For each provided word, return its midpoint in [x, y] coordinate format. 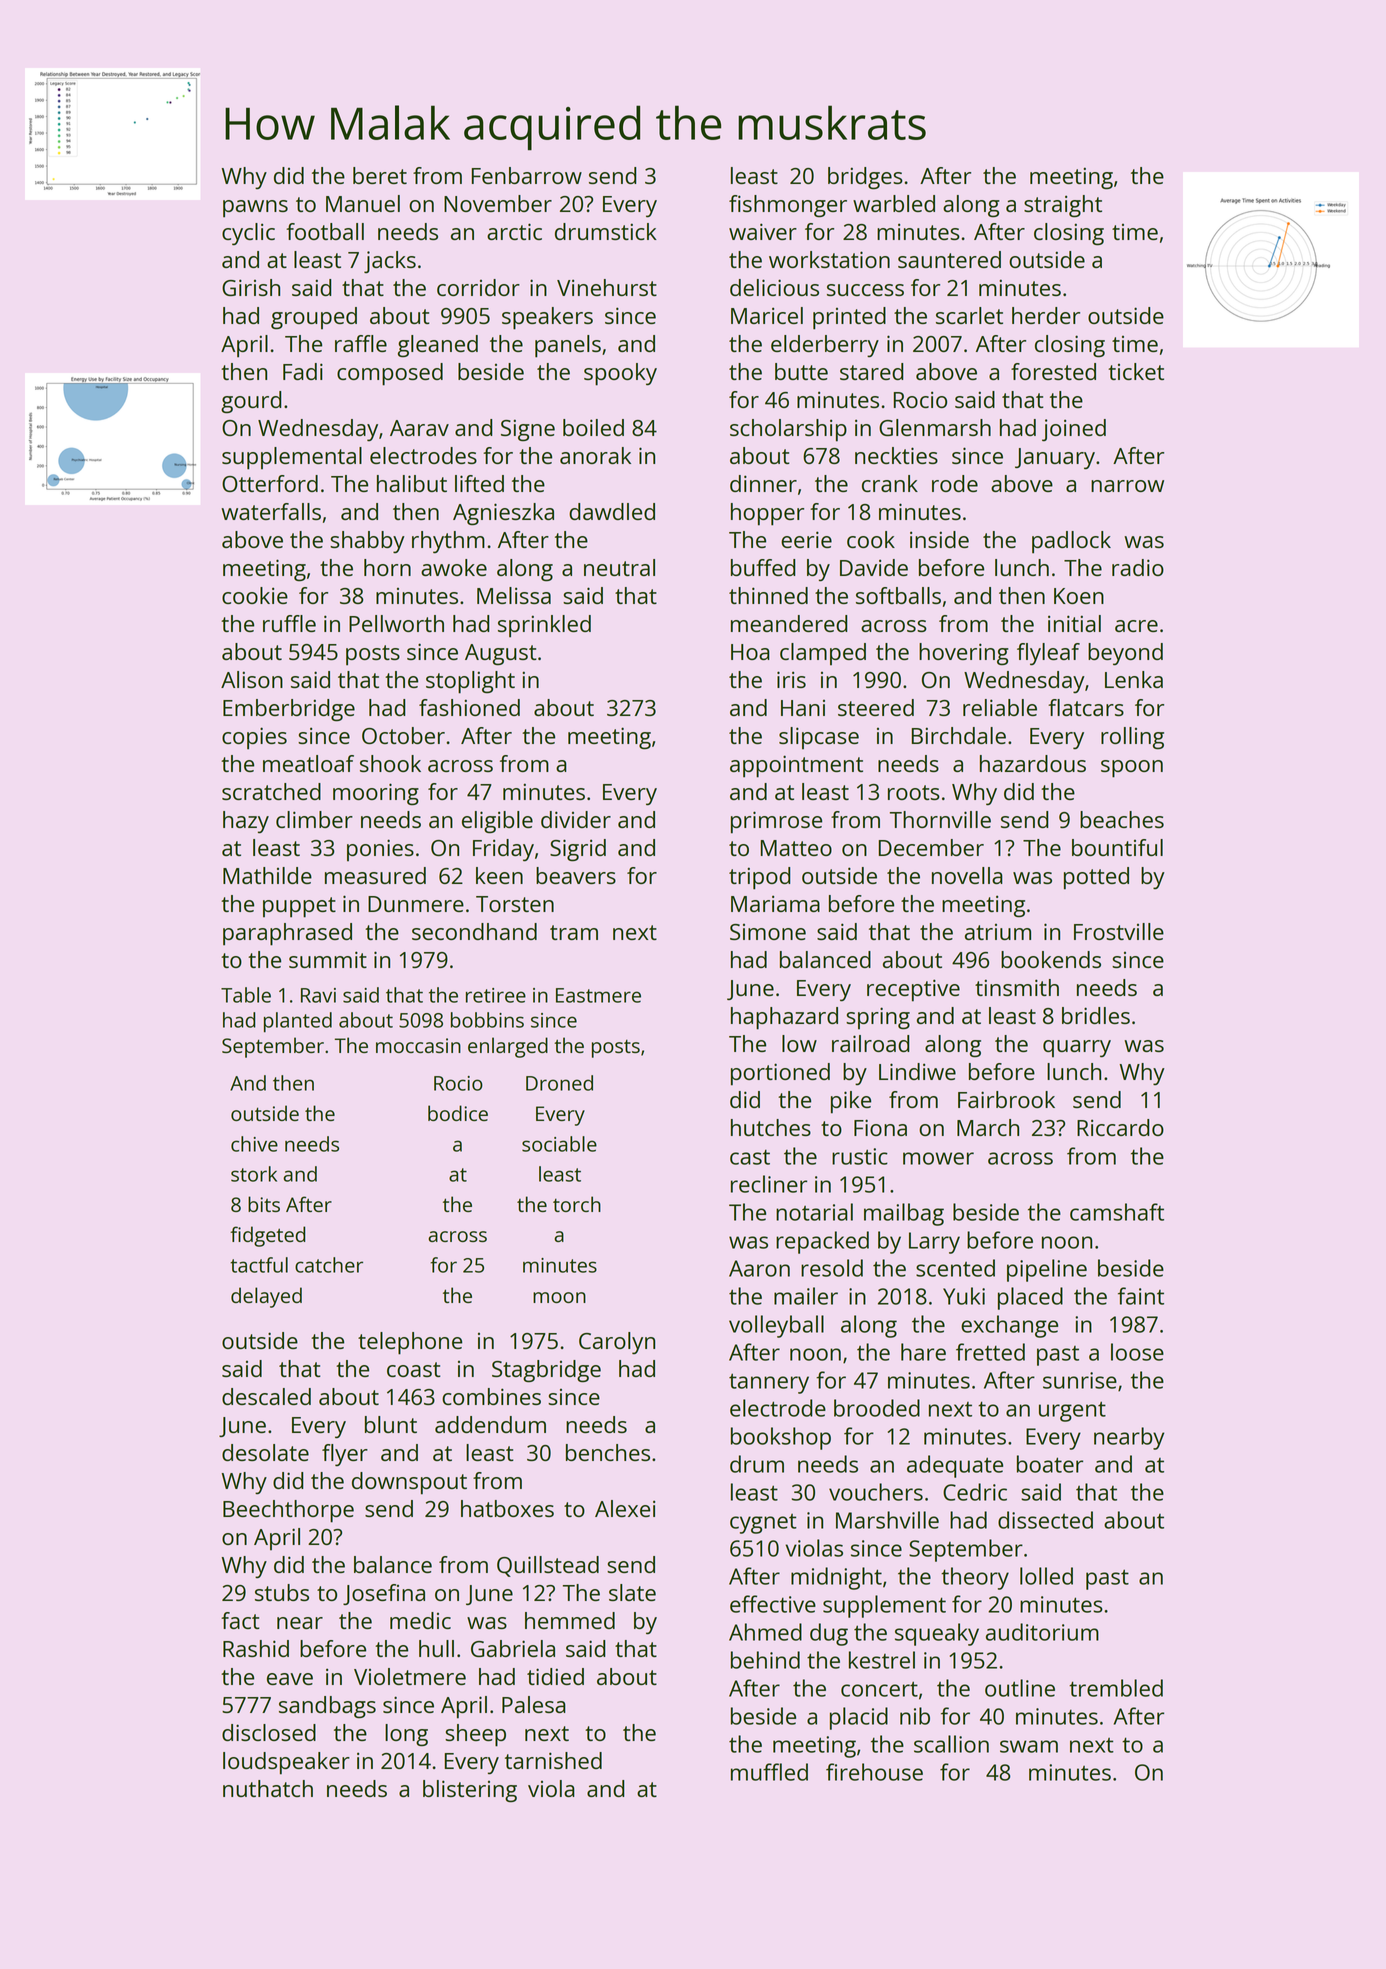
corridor [478, 287]
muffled [769, 1772]
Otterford [270, 483]
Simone [768, 932]
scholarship [788, 430]
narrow [1127, 486]
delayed [266, 1297]
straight [1063, 206]
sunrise [1080, 1380]
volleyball [776, 1326]
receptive [913, 990]
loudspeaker [286, 1763]
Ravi [318, 995]
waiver [763, 231]
